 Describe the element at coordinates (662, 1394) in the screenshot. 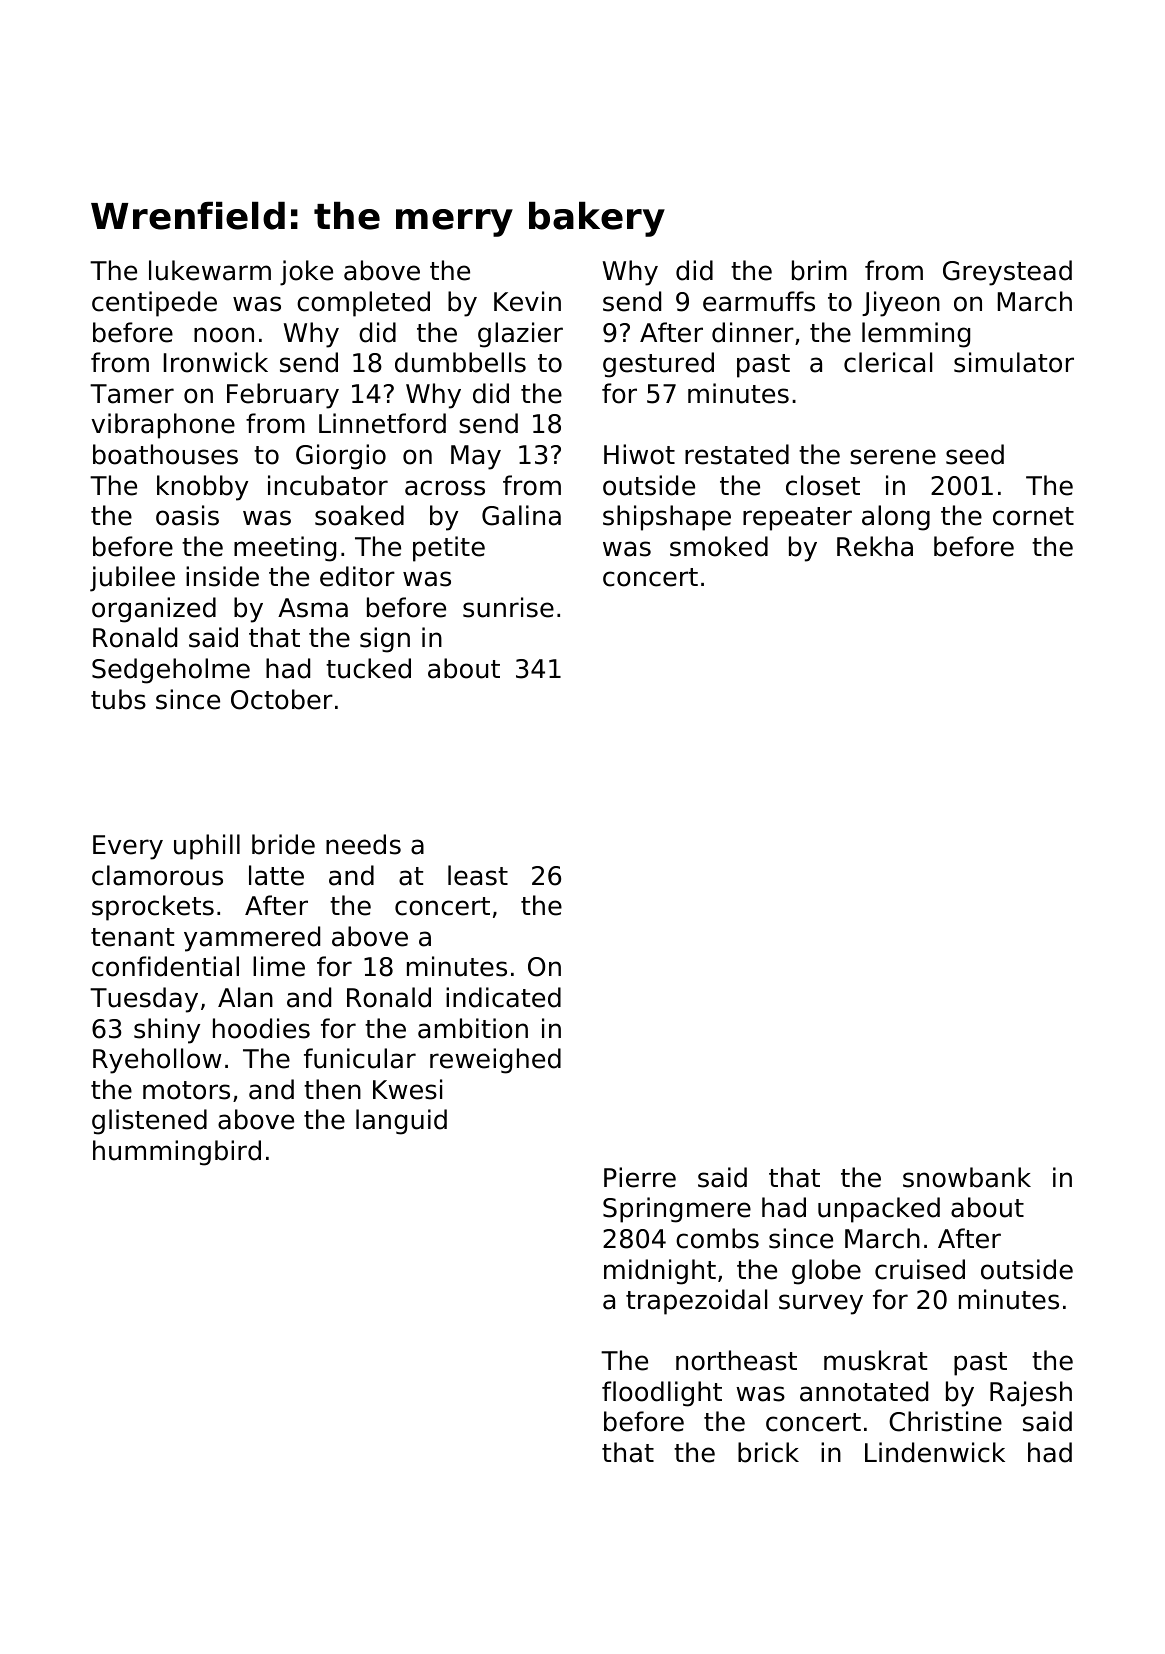

I see `floodlight` at that location.
